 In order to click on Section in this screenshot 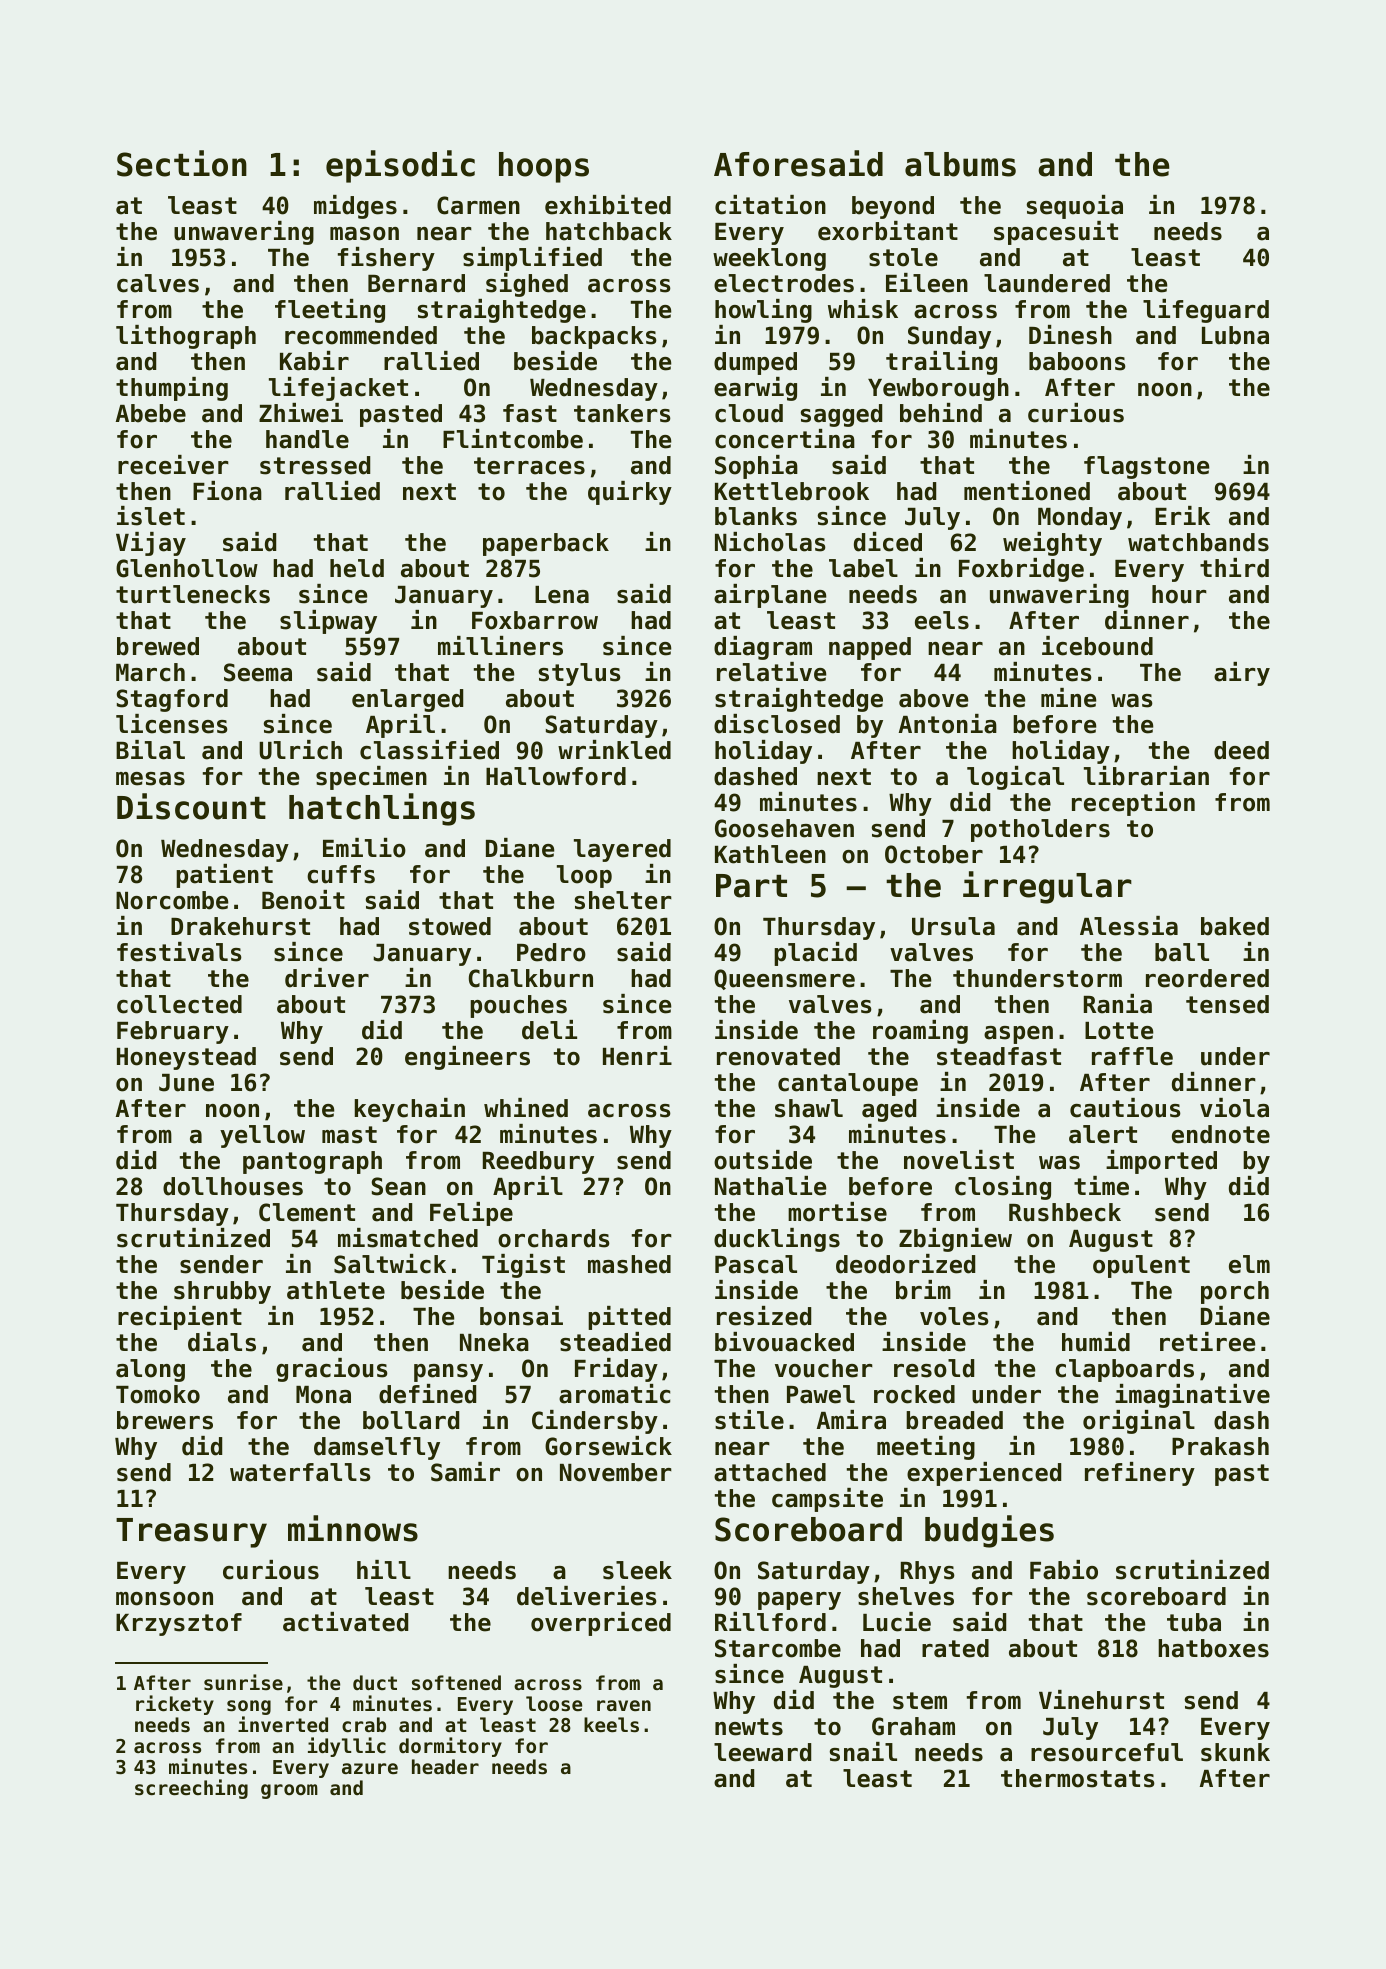, I will do `click(182, 163)`.
